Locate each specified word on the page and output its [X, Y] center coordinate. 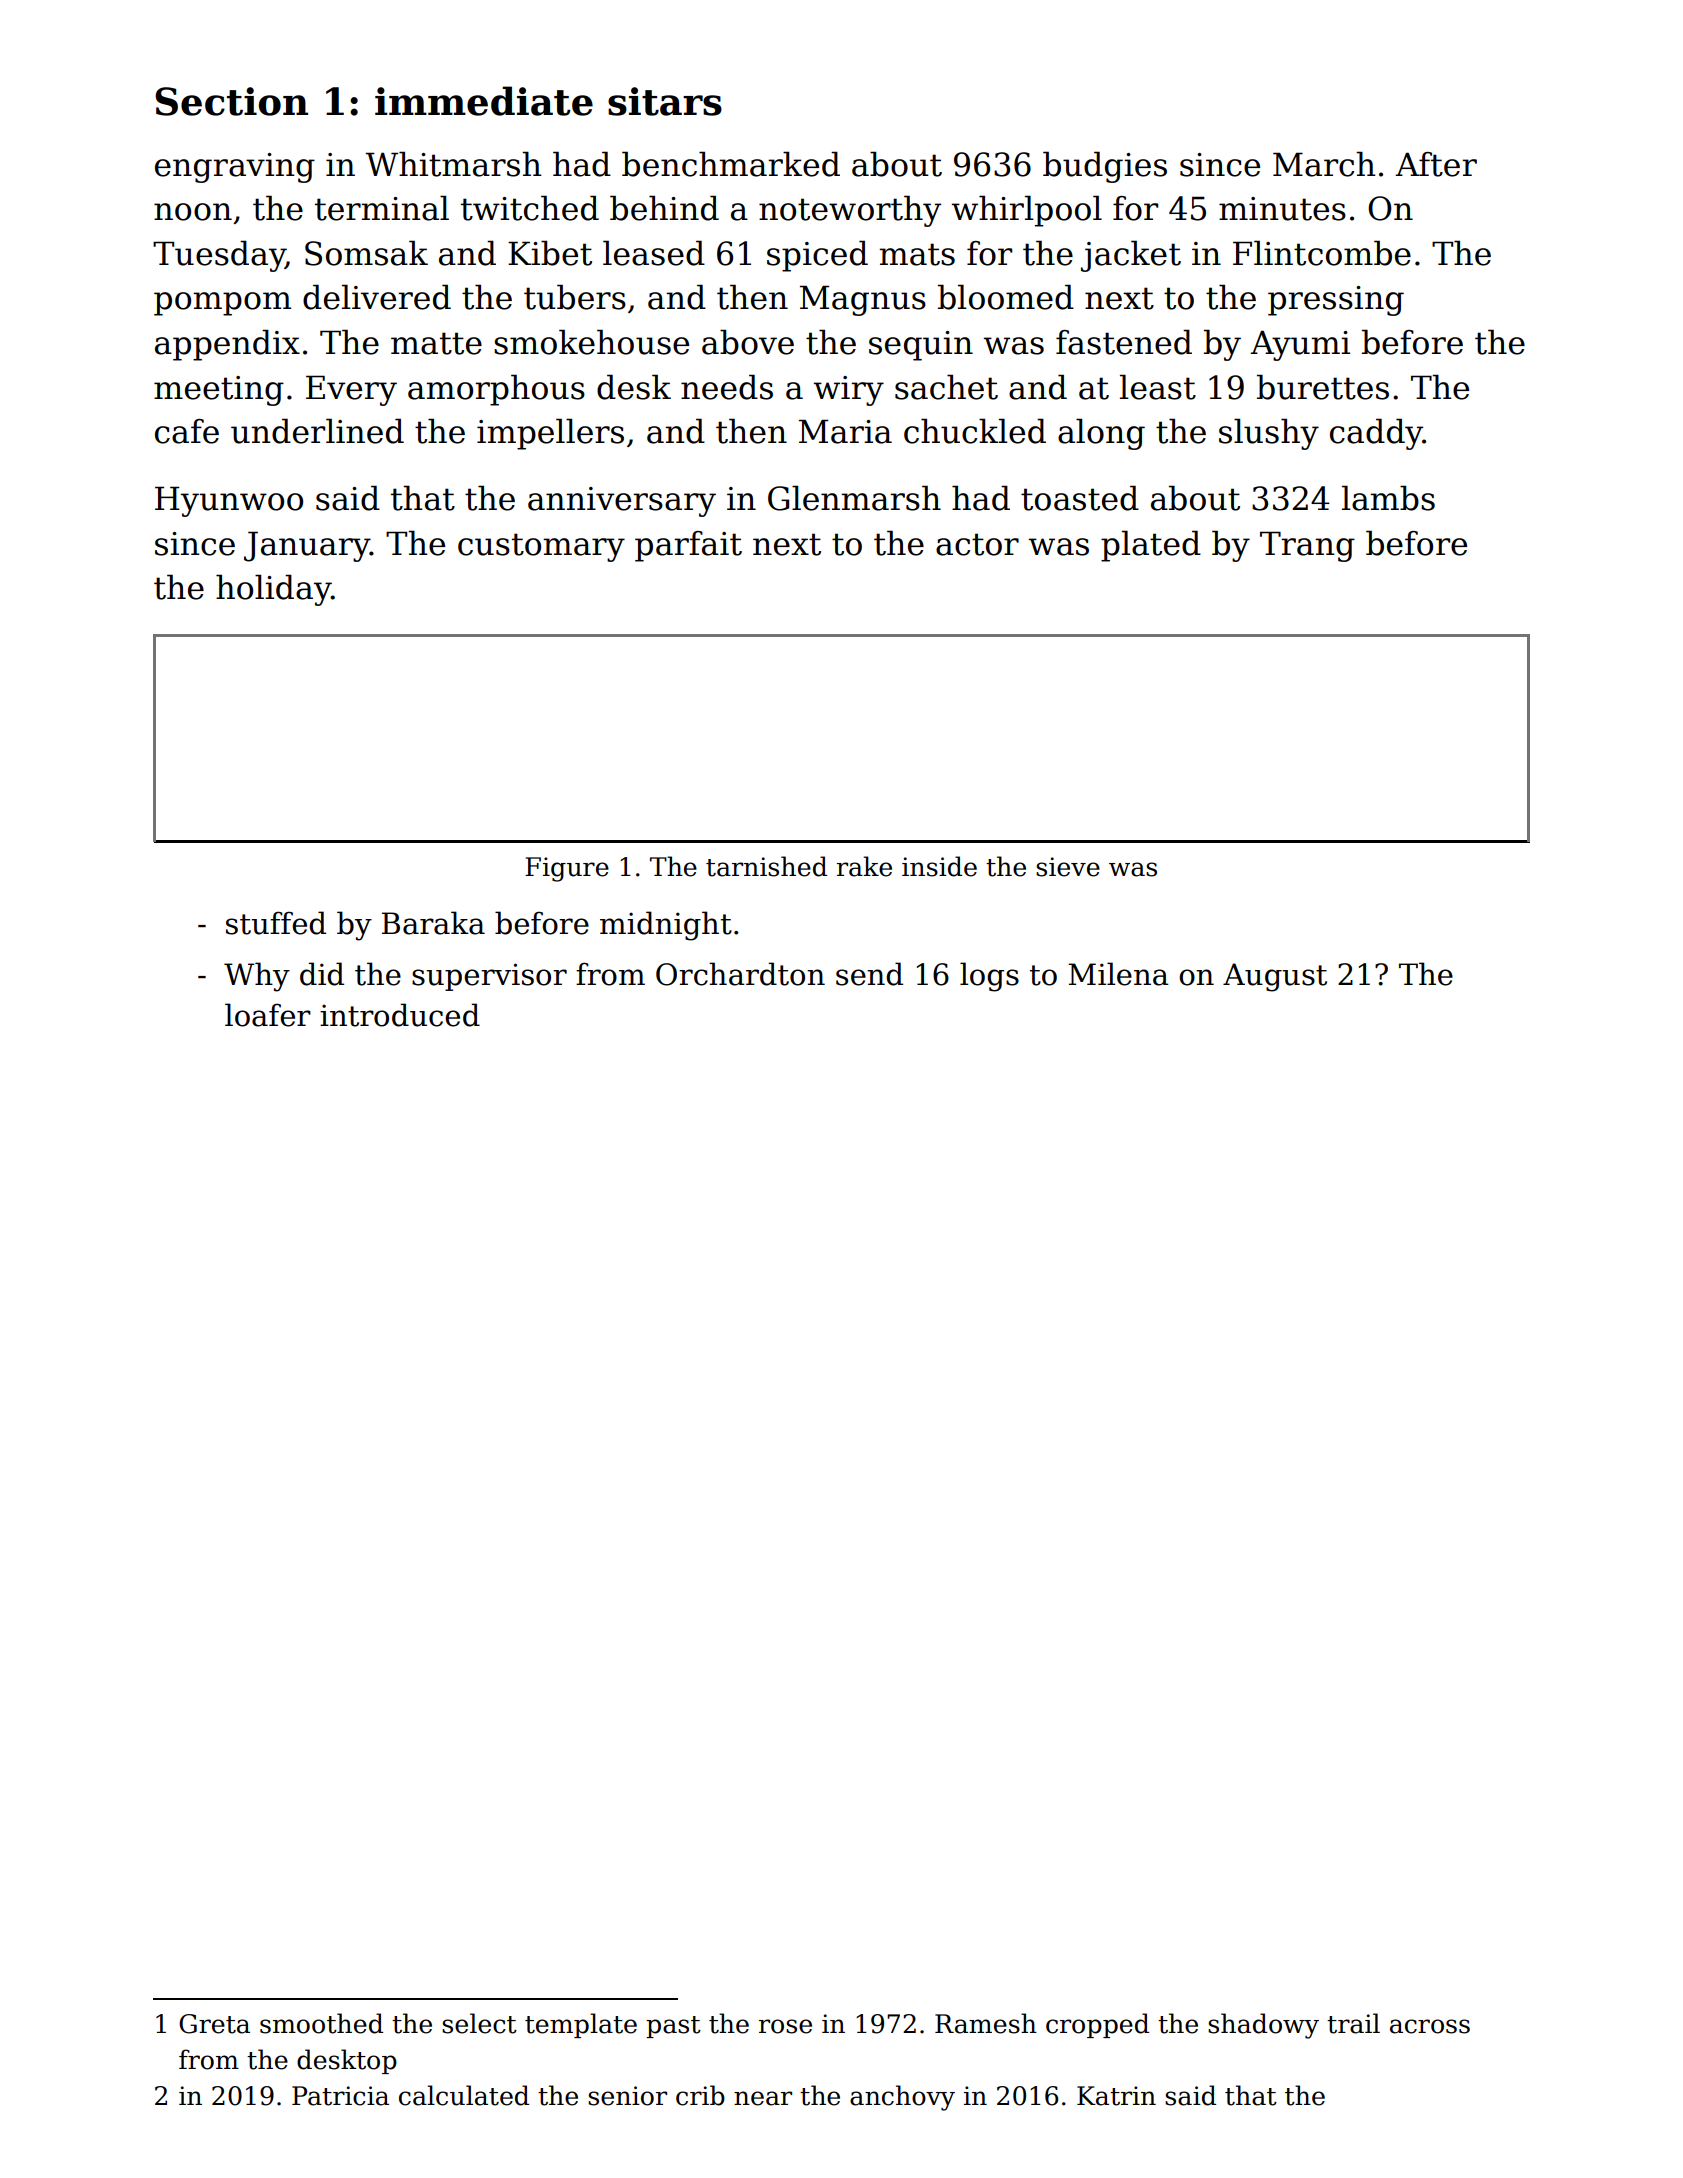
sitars [665, 101]
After [1436, 164]
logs [989, 977]
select [479, 2023]
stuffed [276, 923]
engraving [235, 168]
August [1275, 977]
